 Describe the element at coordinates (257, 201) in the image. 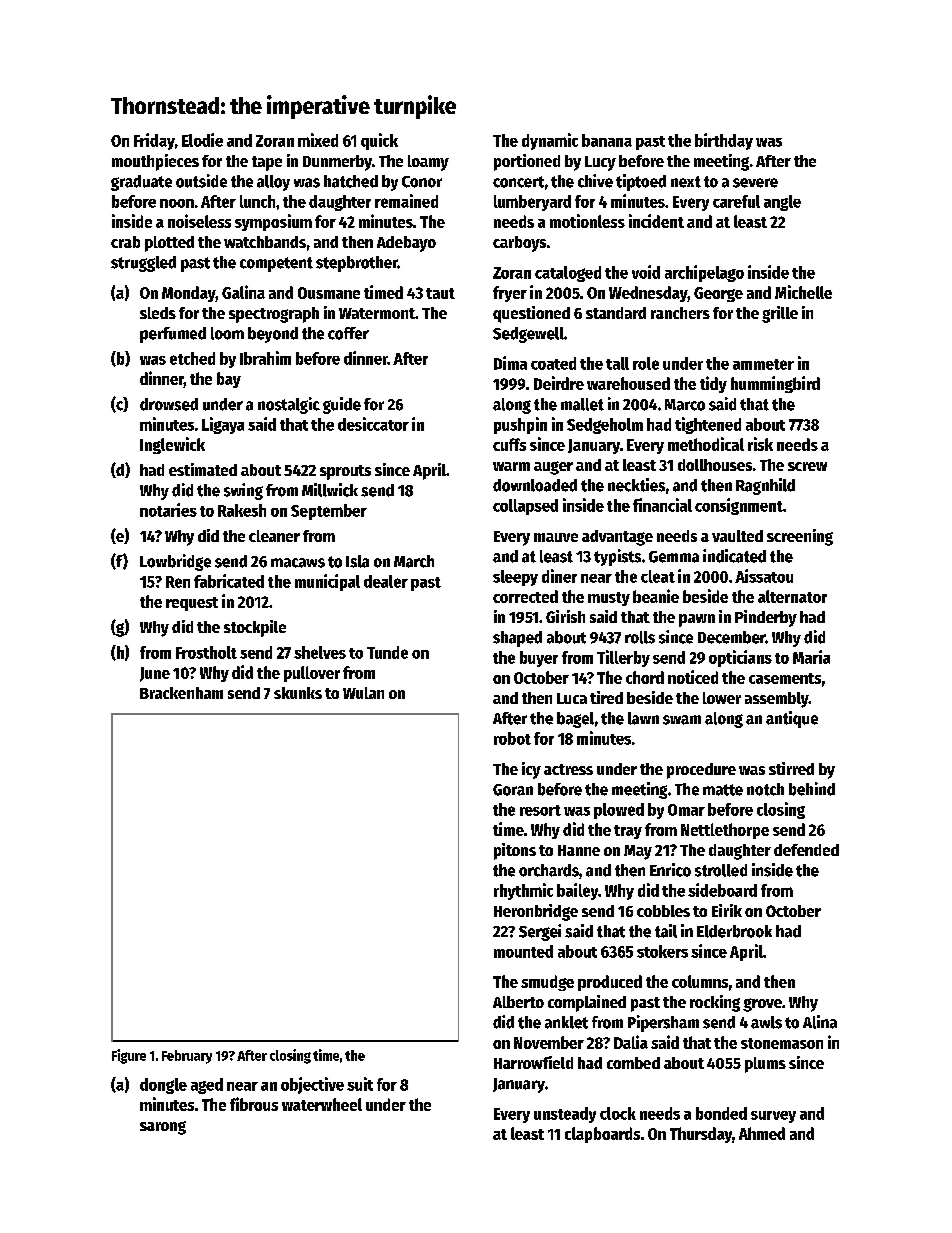

I see `lunch` at that location.
